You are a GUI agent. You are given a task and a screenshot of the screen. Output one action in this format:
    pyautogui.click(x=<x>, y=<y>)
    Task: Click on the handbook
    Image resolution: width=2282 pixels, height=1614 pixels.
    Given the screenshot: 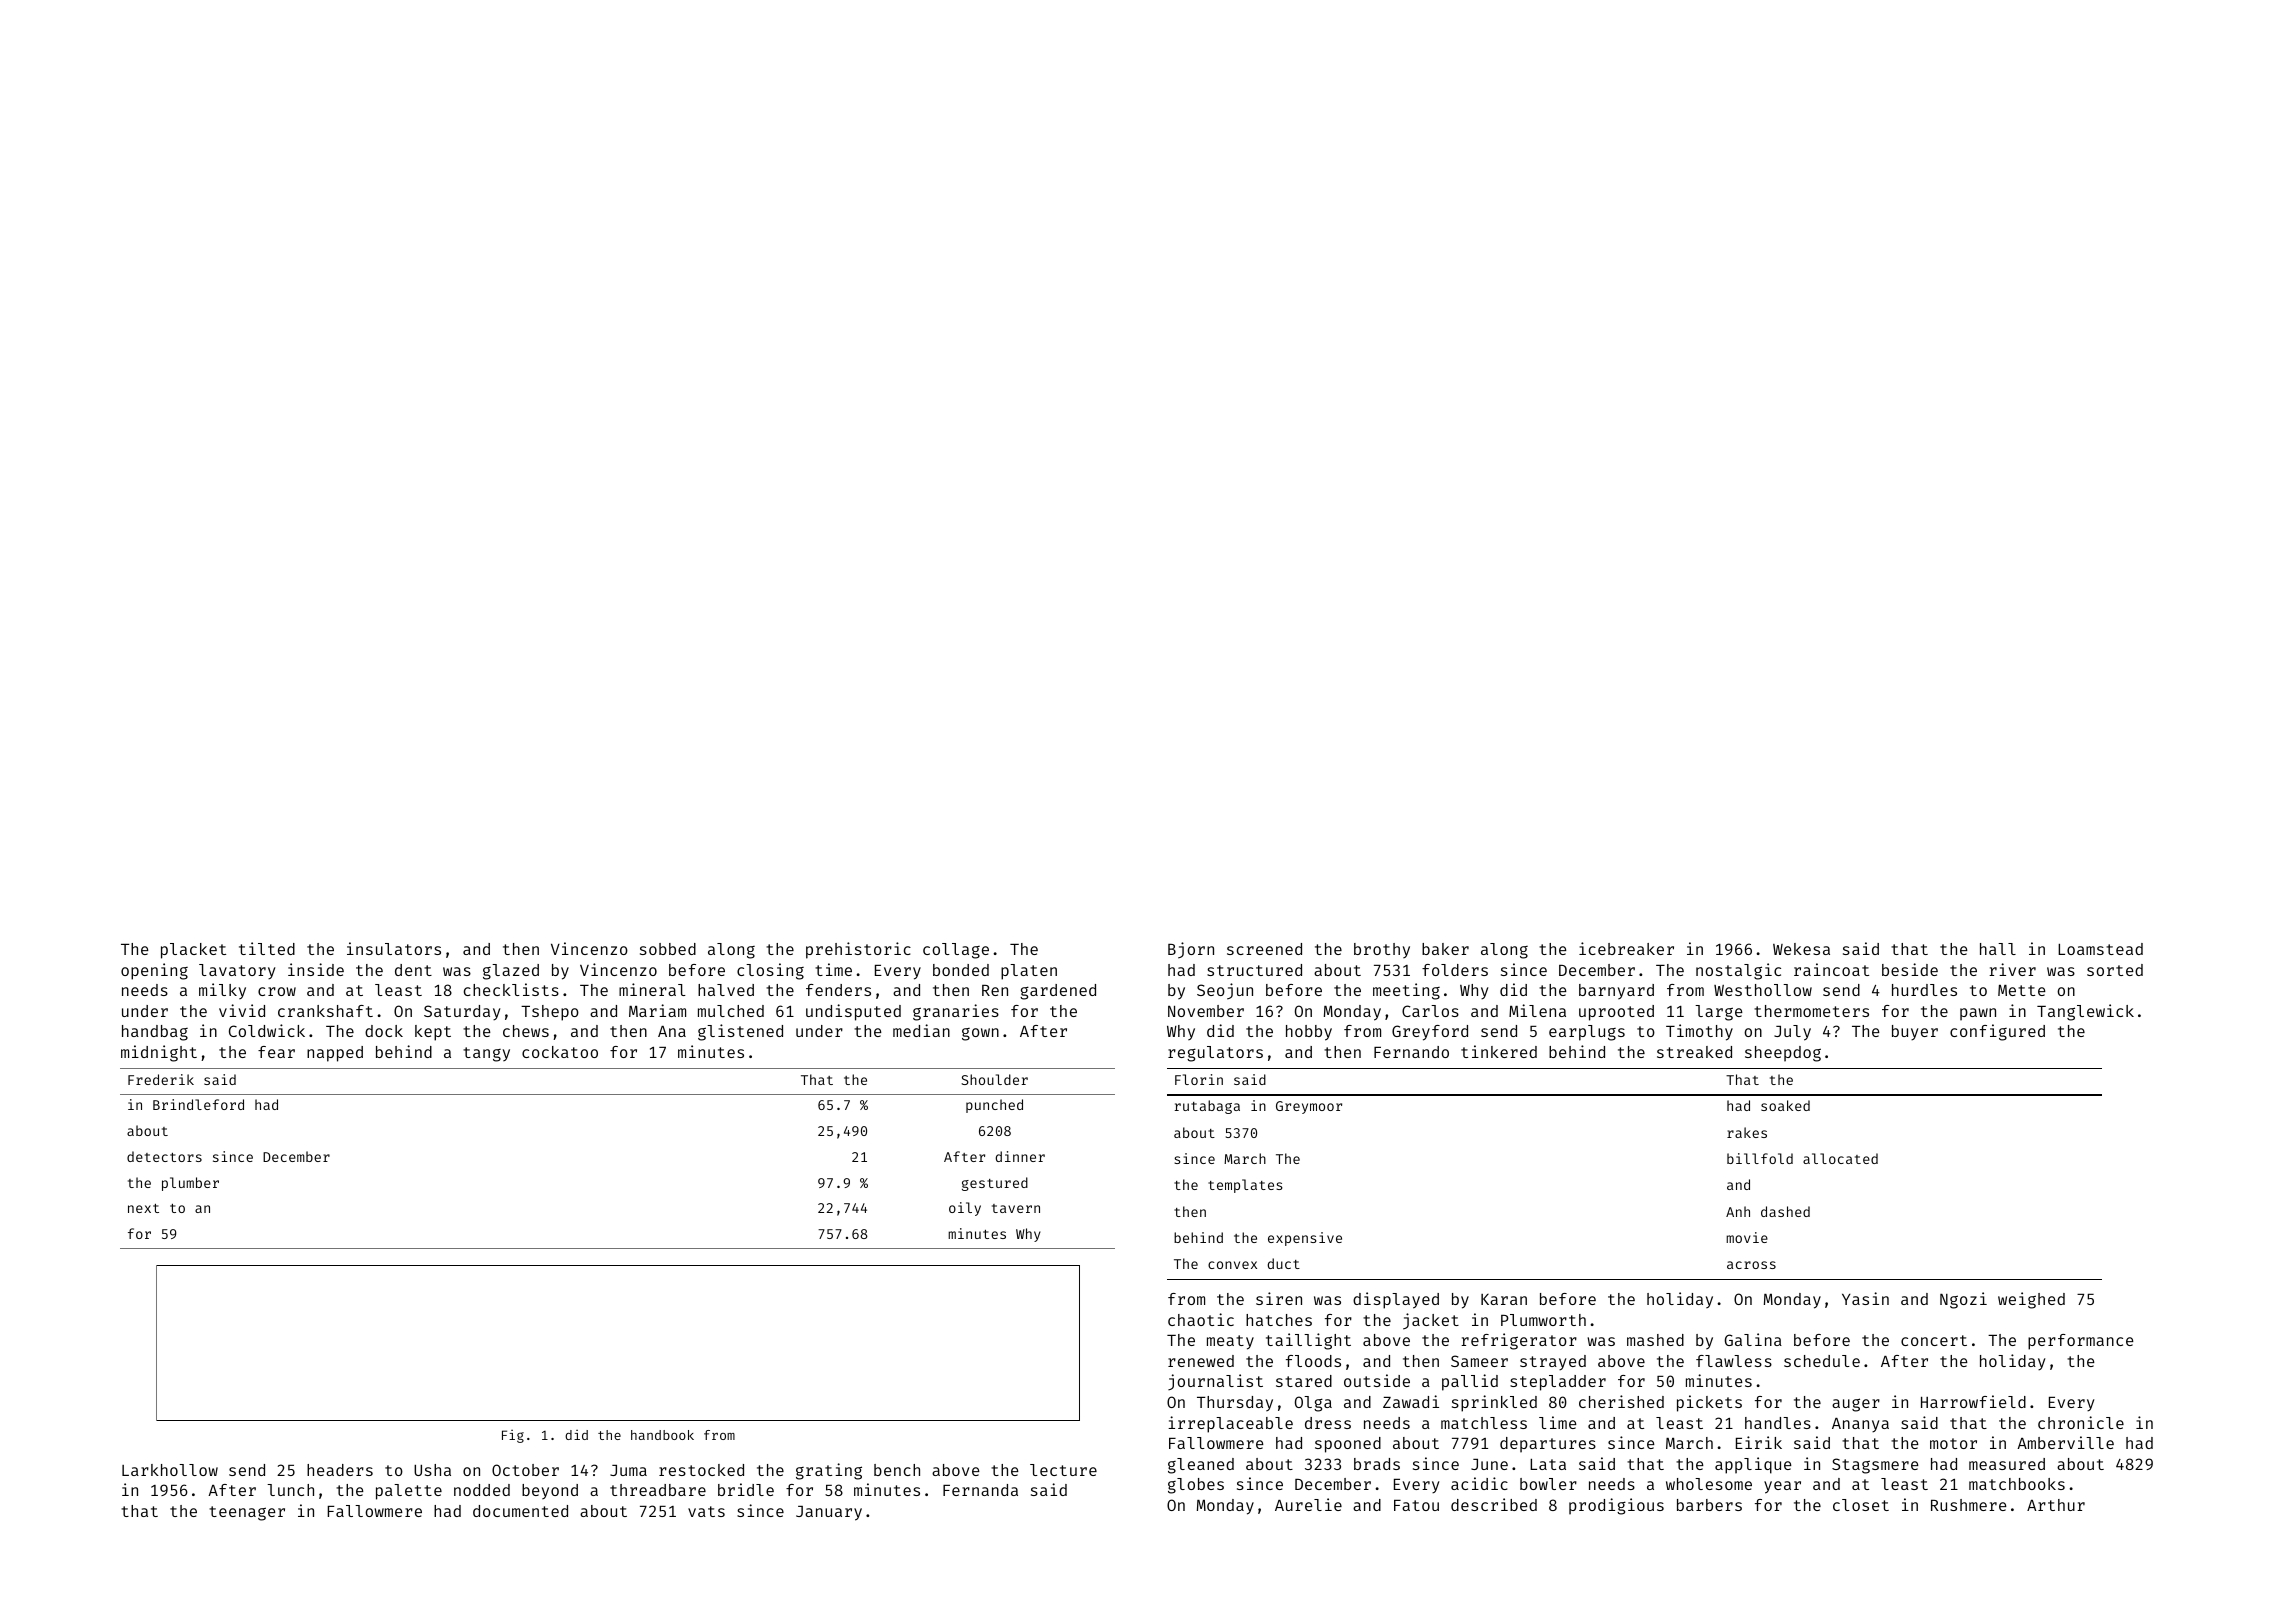 What is the action you would take?
    pyautogui.click(x=662, y=1435)
